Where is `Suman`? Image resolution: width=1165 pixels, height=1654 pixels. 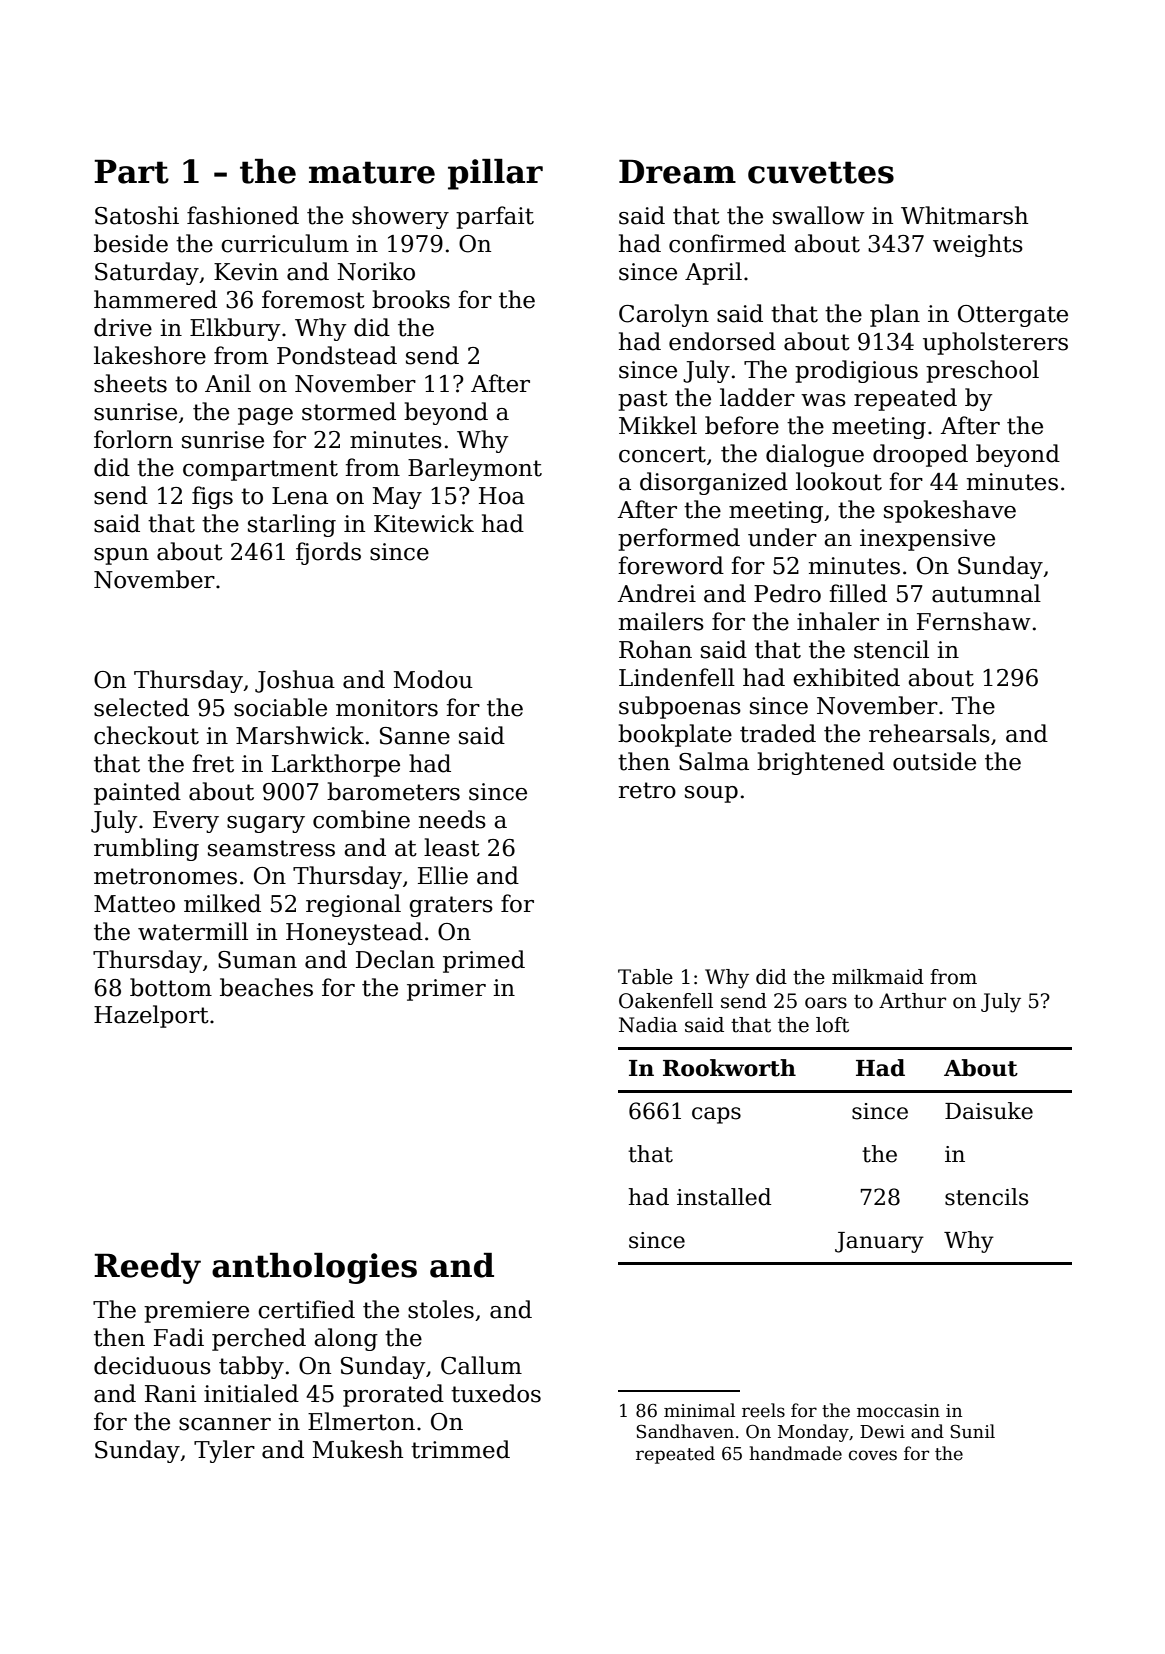
Suman is located at coordinates (257, 960).
